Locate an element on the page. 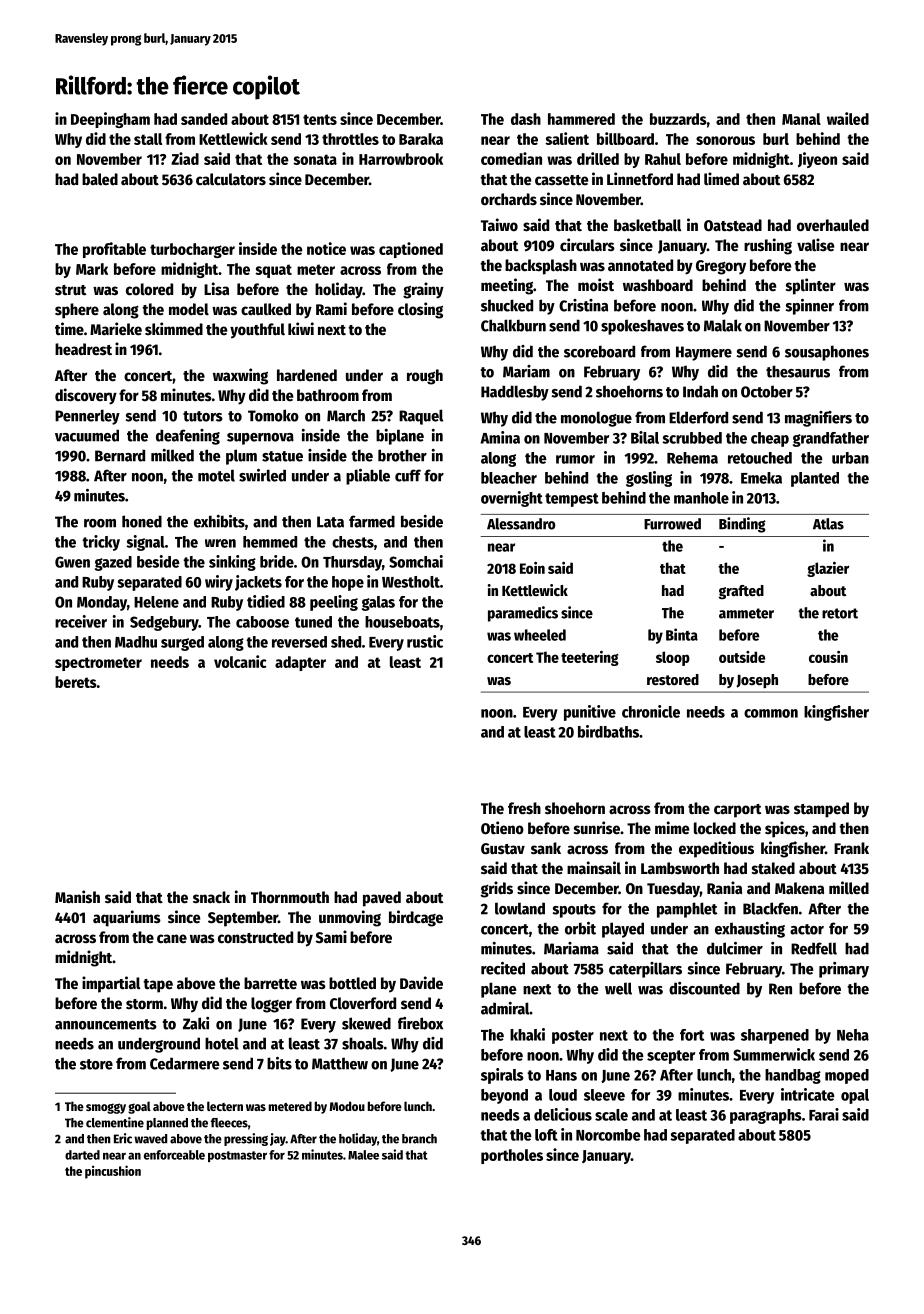 The height and width of the image is (1314, 924). magnifiers is located at coordinates (818, 419).
